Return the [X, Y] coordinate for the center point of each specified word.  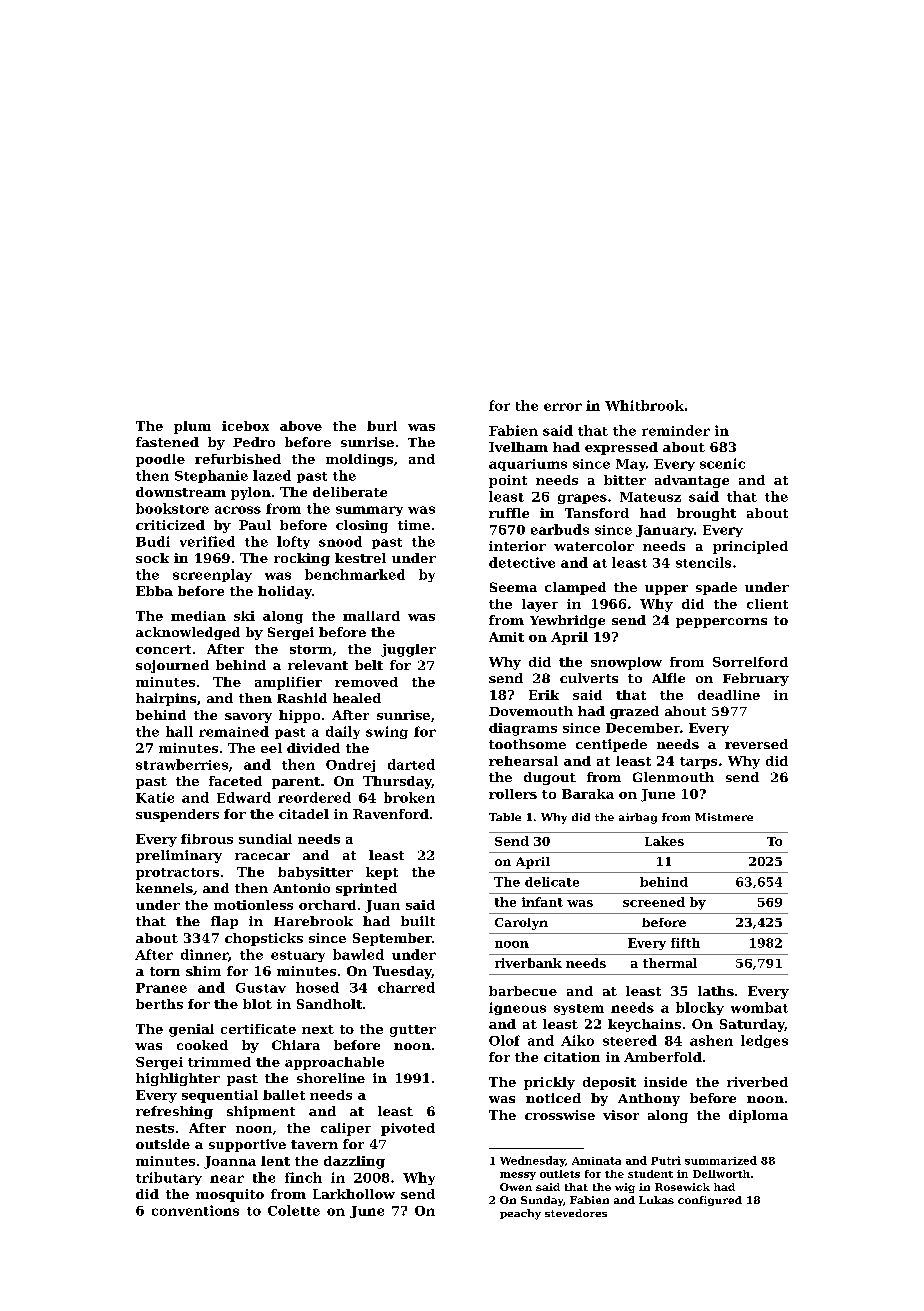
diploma [758, 1116]
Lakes [664, 841]
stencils [703, 562]
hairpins [166, 699]
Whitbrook [644, 405]
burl [382, 426]
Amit [506, 637]
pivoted [408, 1129]
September [392, 939]
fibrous [207, 839]
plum [192, 427]
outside [163, 1144]
